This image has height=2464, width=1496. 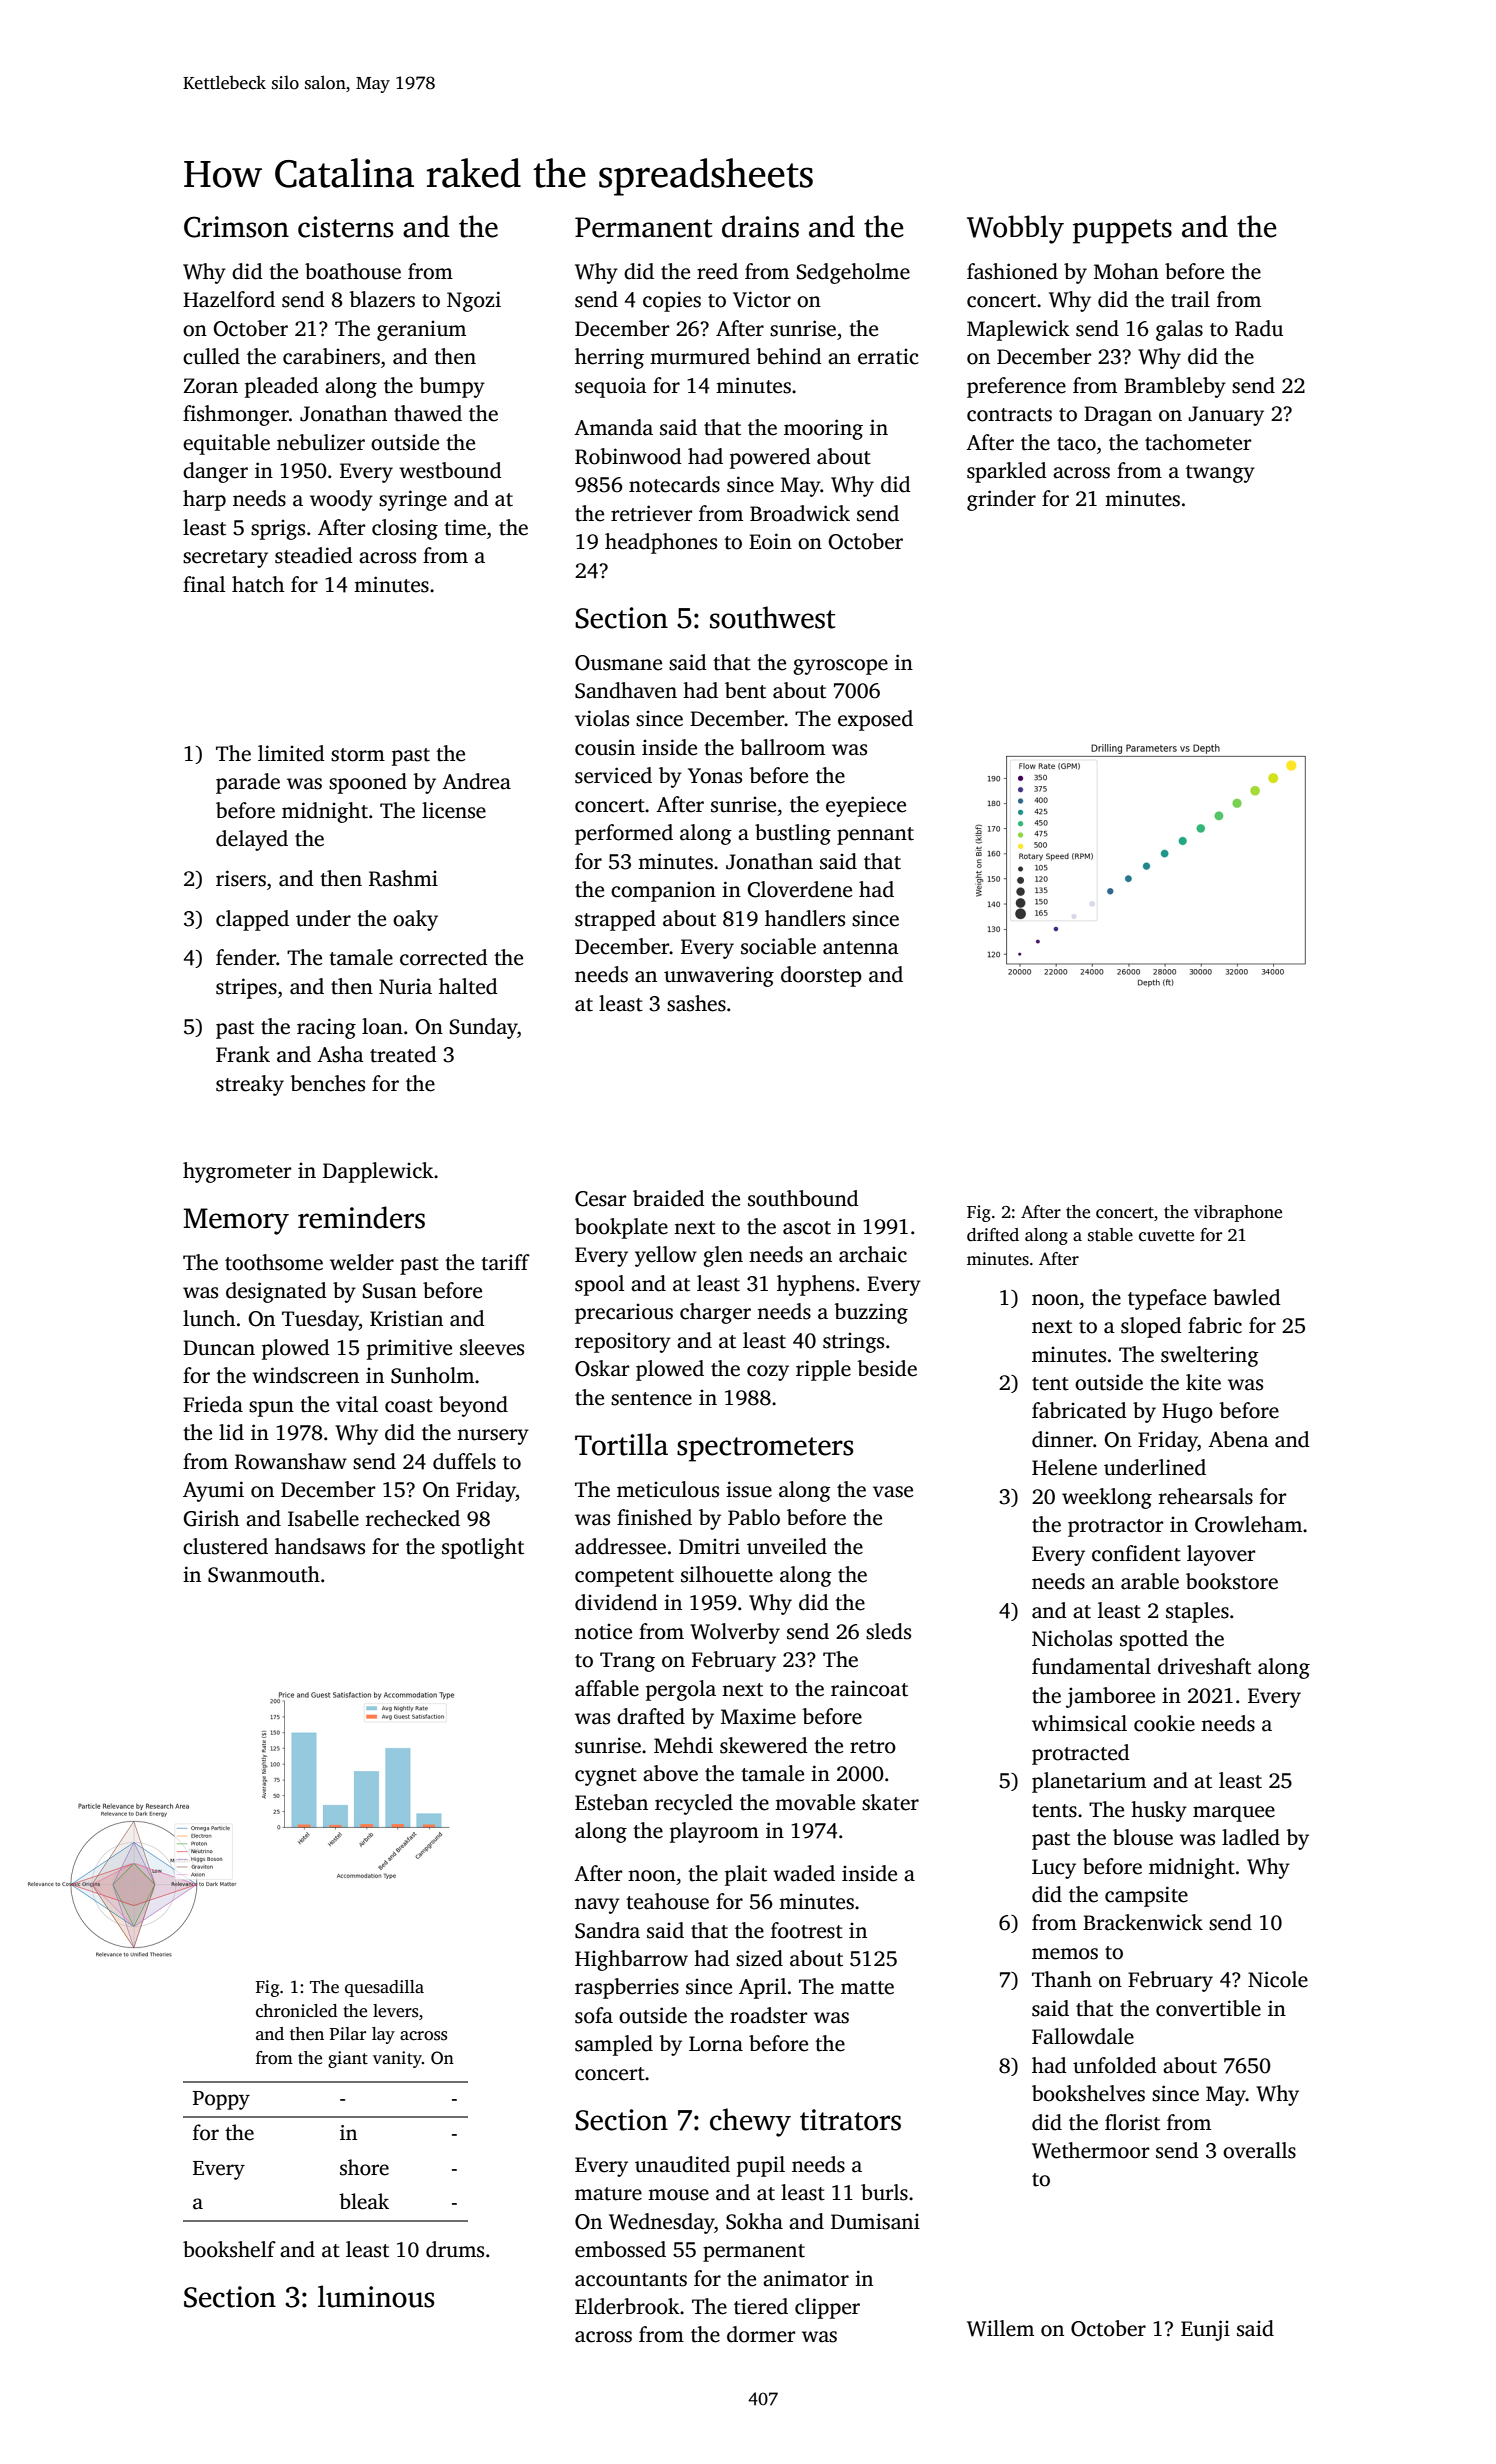 I want to click on vibraphone, so click(x=1238, y=1213).
